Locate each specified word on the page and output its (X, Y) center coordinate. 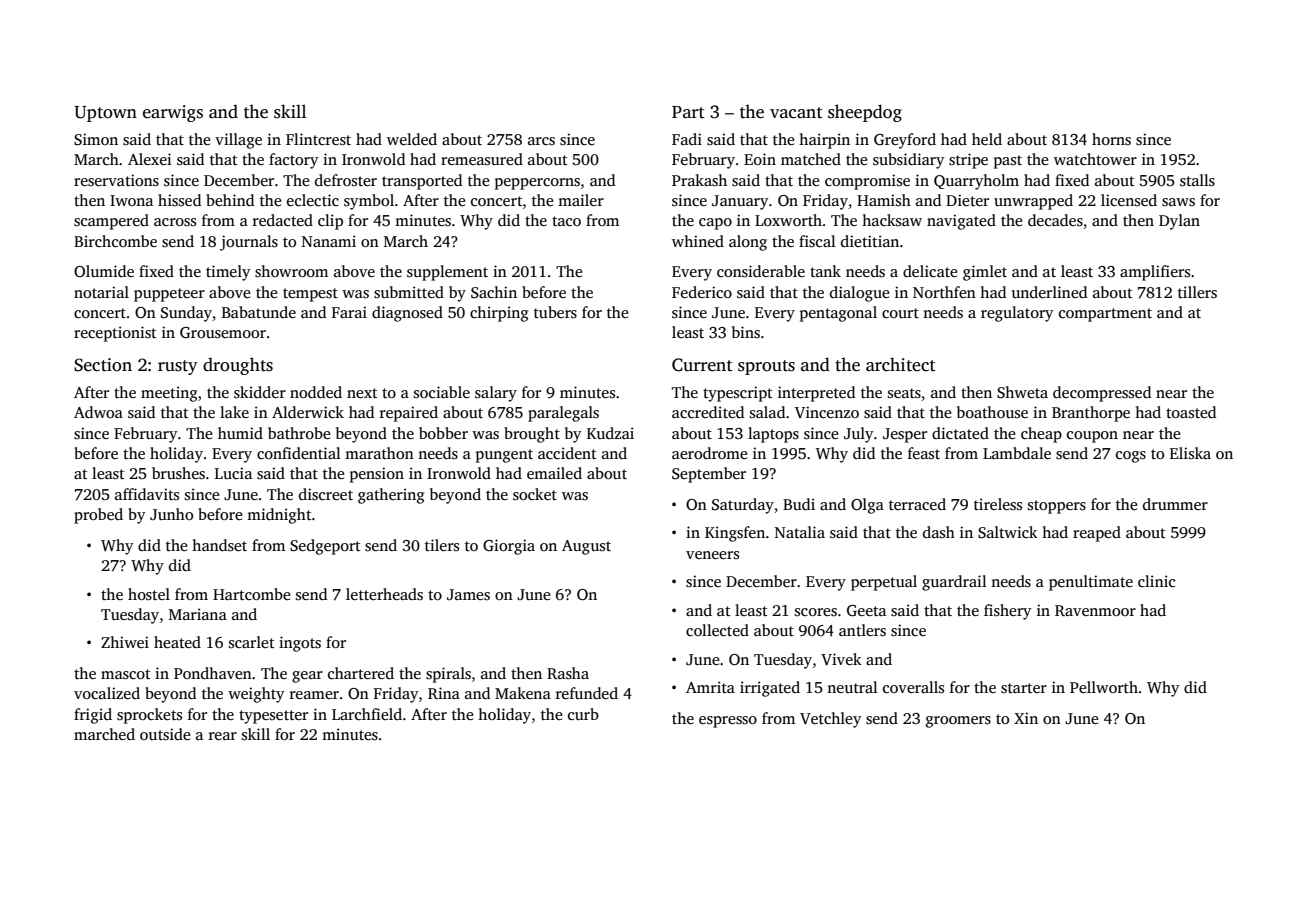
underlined (1049, 292)
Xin (1026, 718)
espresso (728, 722)
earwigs (173, 113)
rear (223, 736)
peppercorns (537, 184)
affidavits (147, 494)
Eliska (1190, 453)
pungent (504, 456)
